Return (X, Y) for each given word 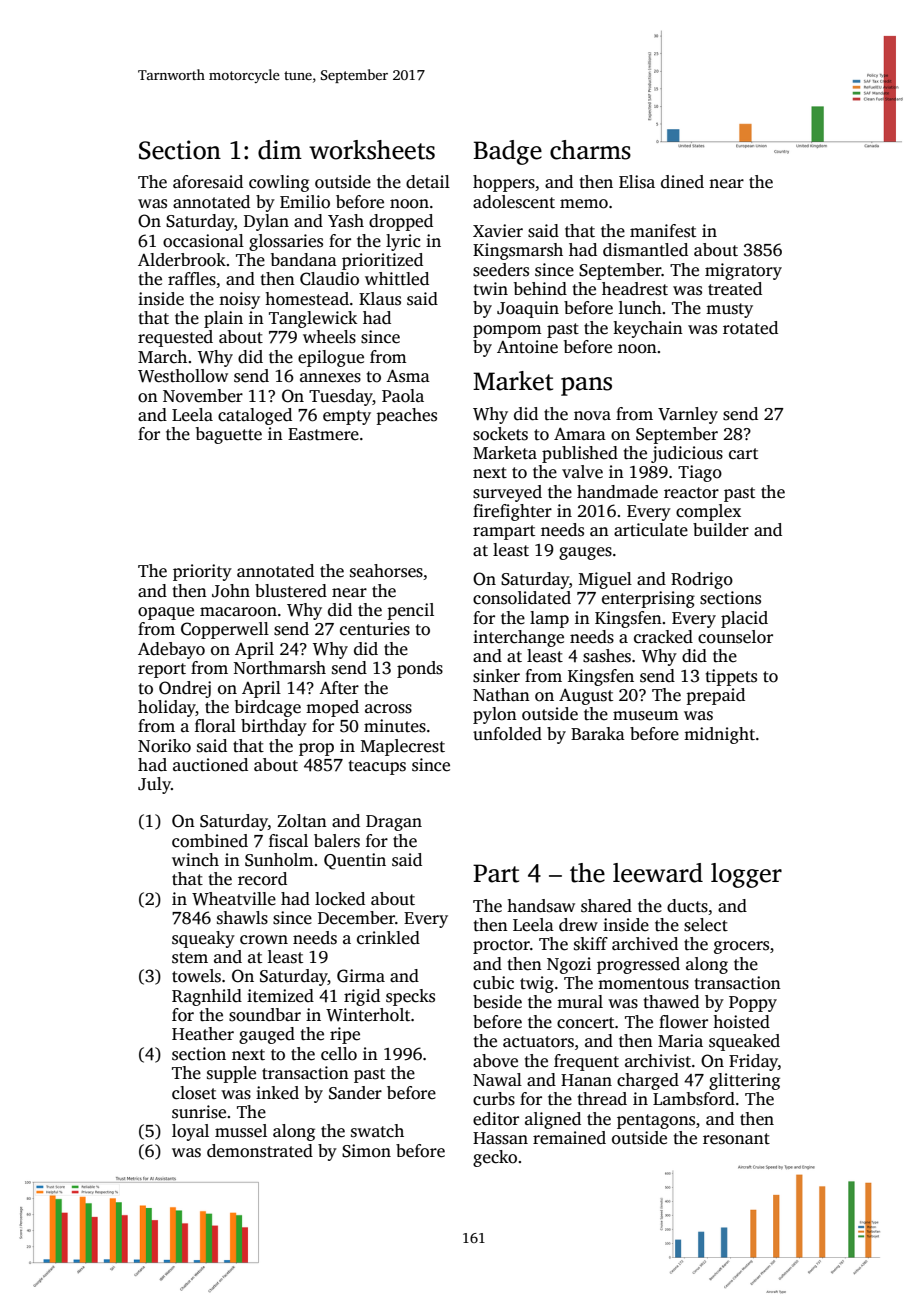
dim (280, 150)
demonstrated (260, 1151)
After (339, 688)
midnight (719, 735)
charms (590, 150)
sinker (496, 676)
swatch (377, 1131)
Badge (507, 152)
